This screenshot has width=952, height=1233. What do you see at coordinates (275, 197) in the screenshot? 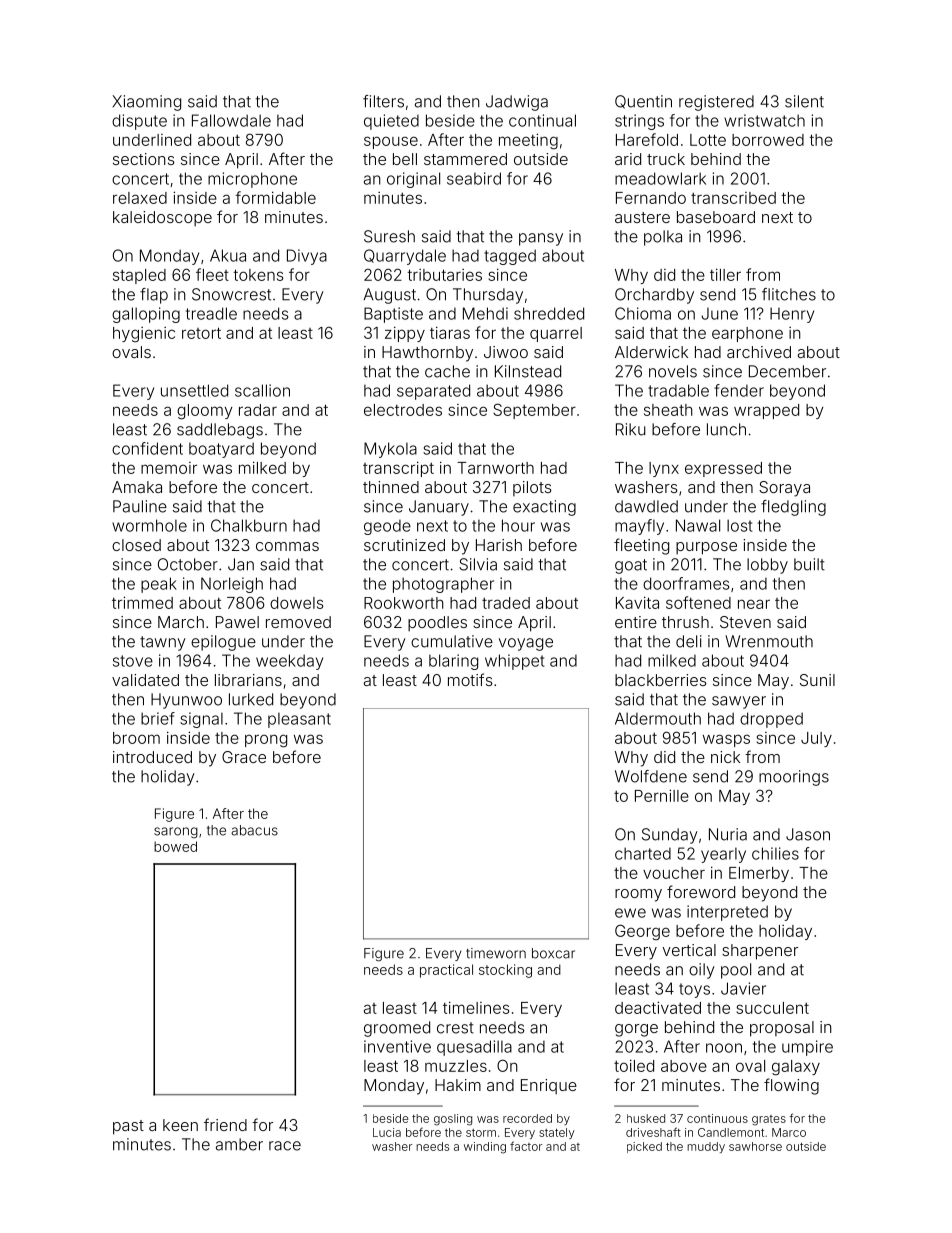
I see `formidable` at bounding box center [275, 197].
